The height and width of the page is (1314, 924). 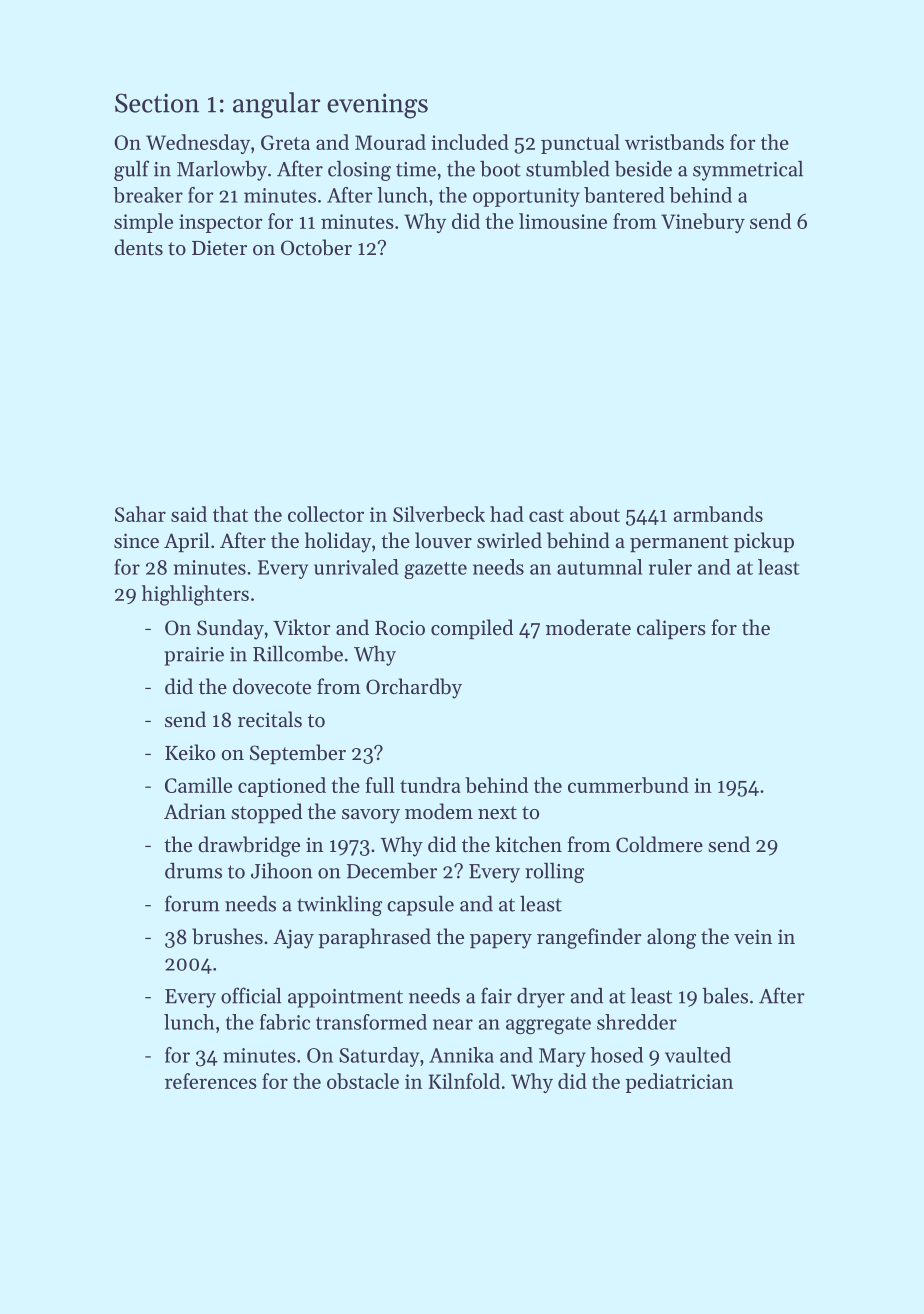 What do you see at coordinates (363, 1081) in the page?
I see `obstacle` at bounding box center [363, 1081].
